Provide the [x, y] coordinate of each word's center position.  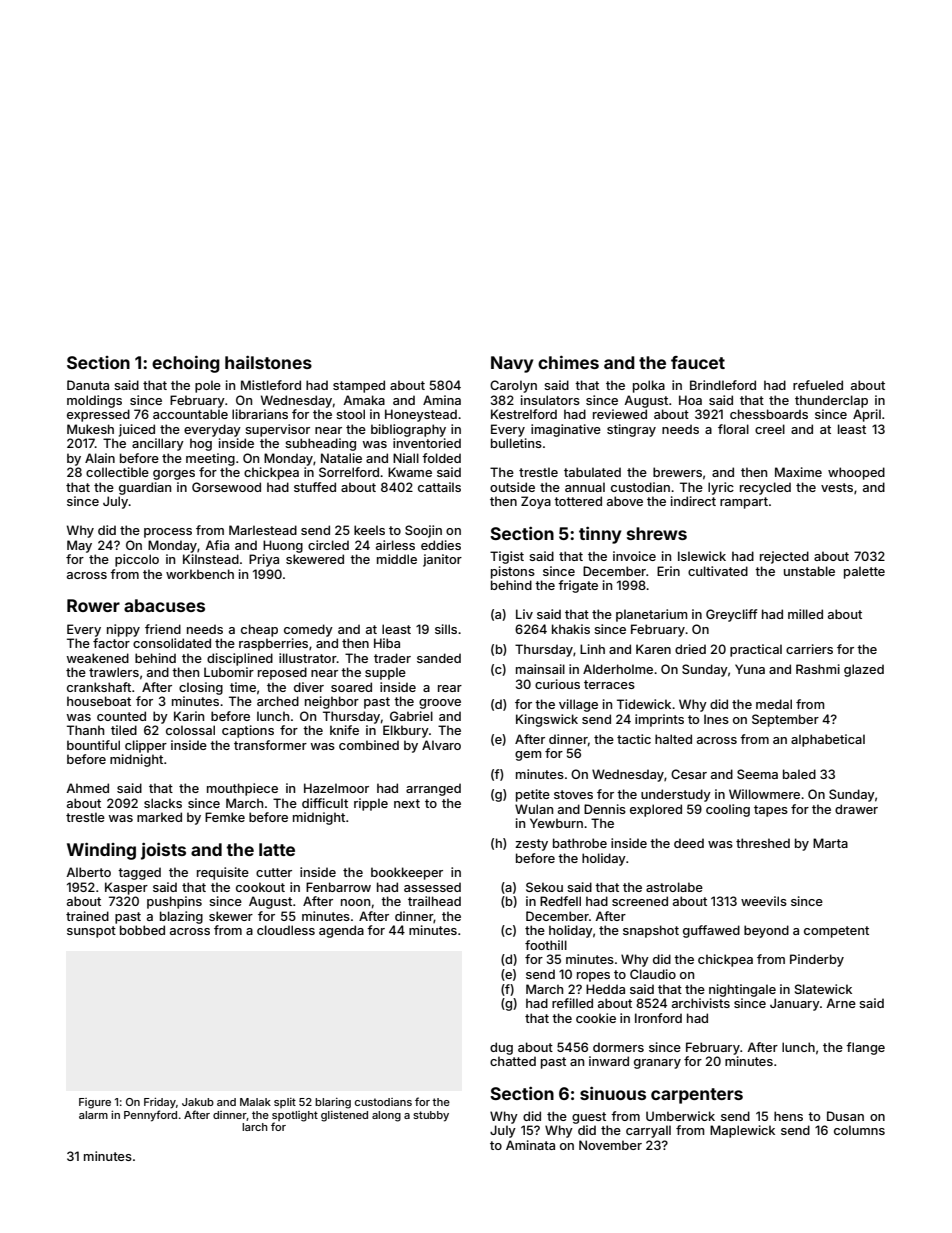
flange [865, 1048]
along [386, 1116]
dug [501, 1048]
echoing [186, 364]
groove [440, 704]
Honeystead [421, 415]
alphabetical [828, 740]
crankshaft [99, 687]
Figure [95, 1103]
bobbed [142, 930]
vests [837, 487]
